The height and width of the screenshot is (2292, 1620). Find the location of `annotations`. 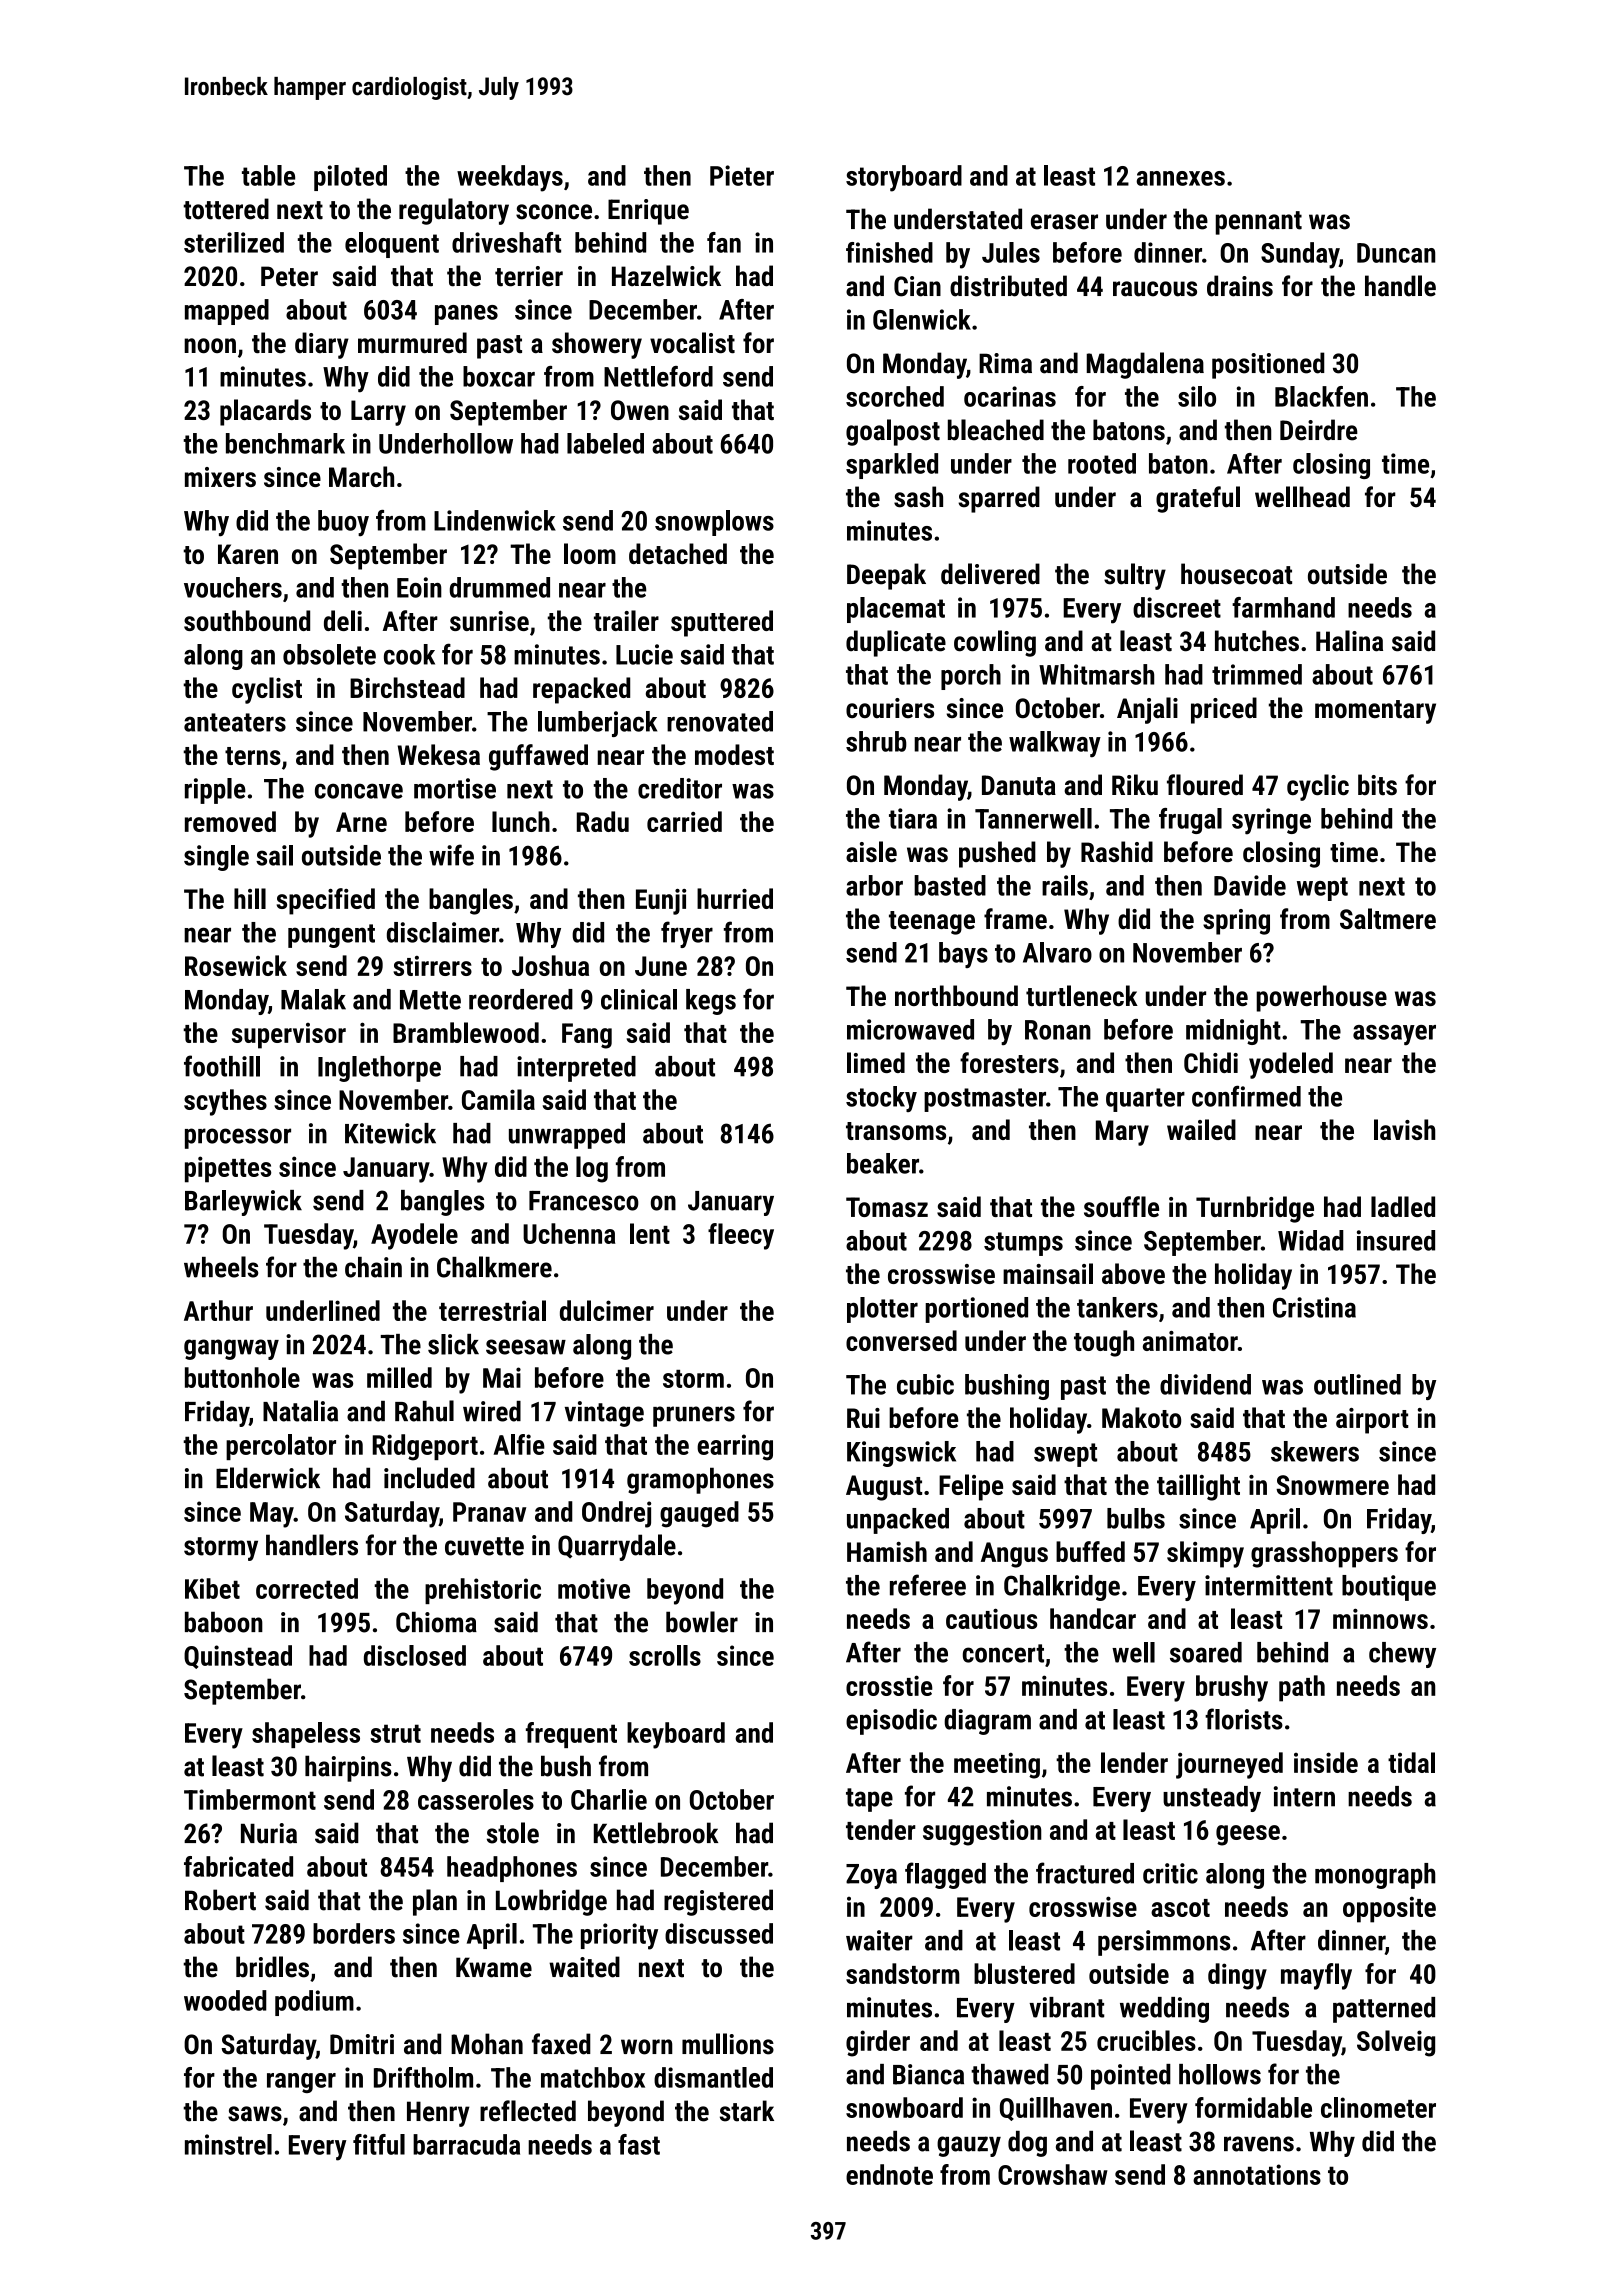

annotations is located at coordinates (1257, 2174).
